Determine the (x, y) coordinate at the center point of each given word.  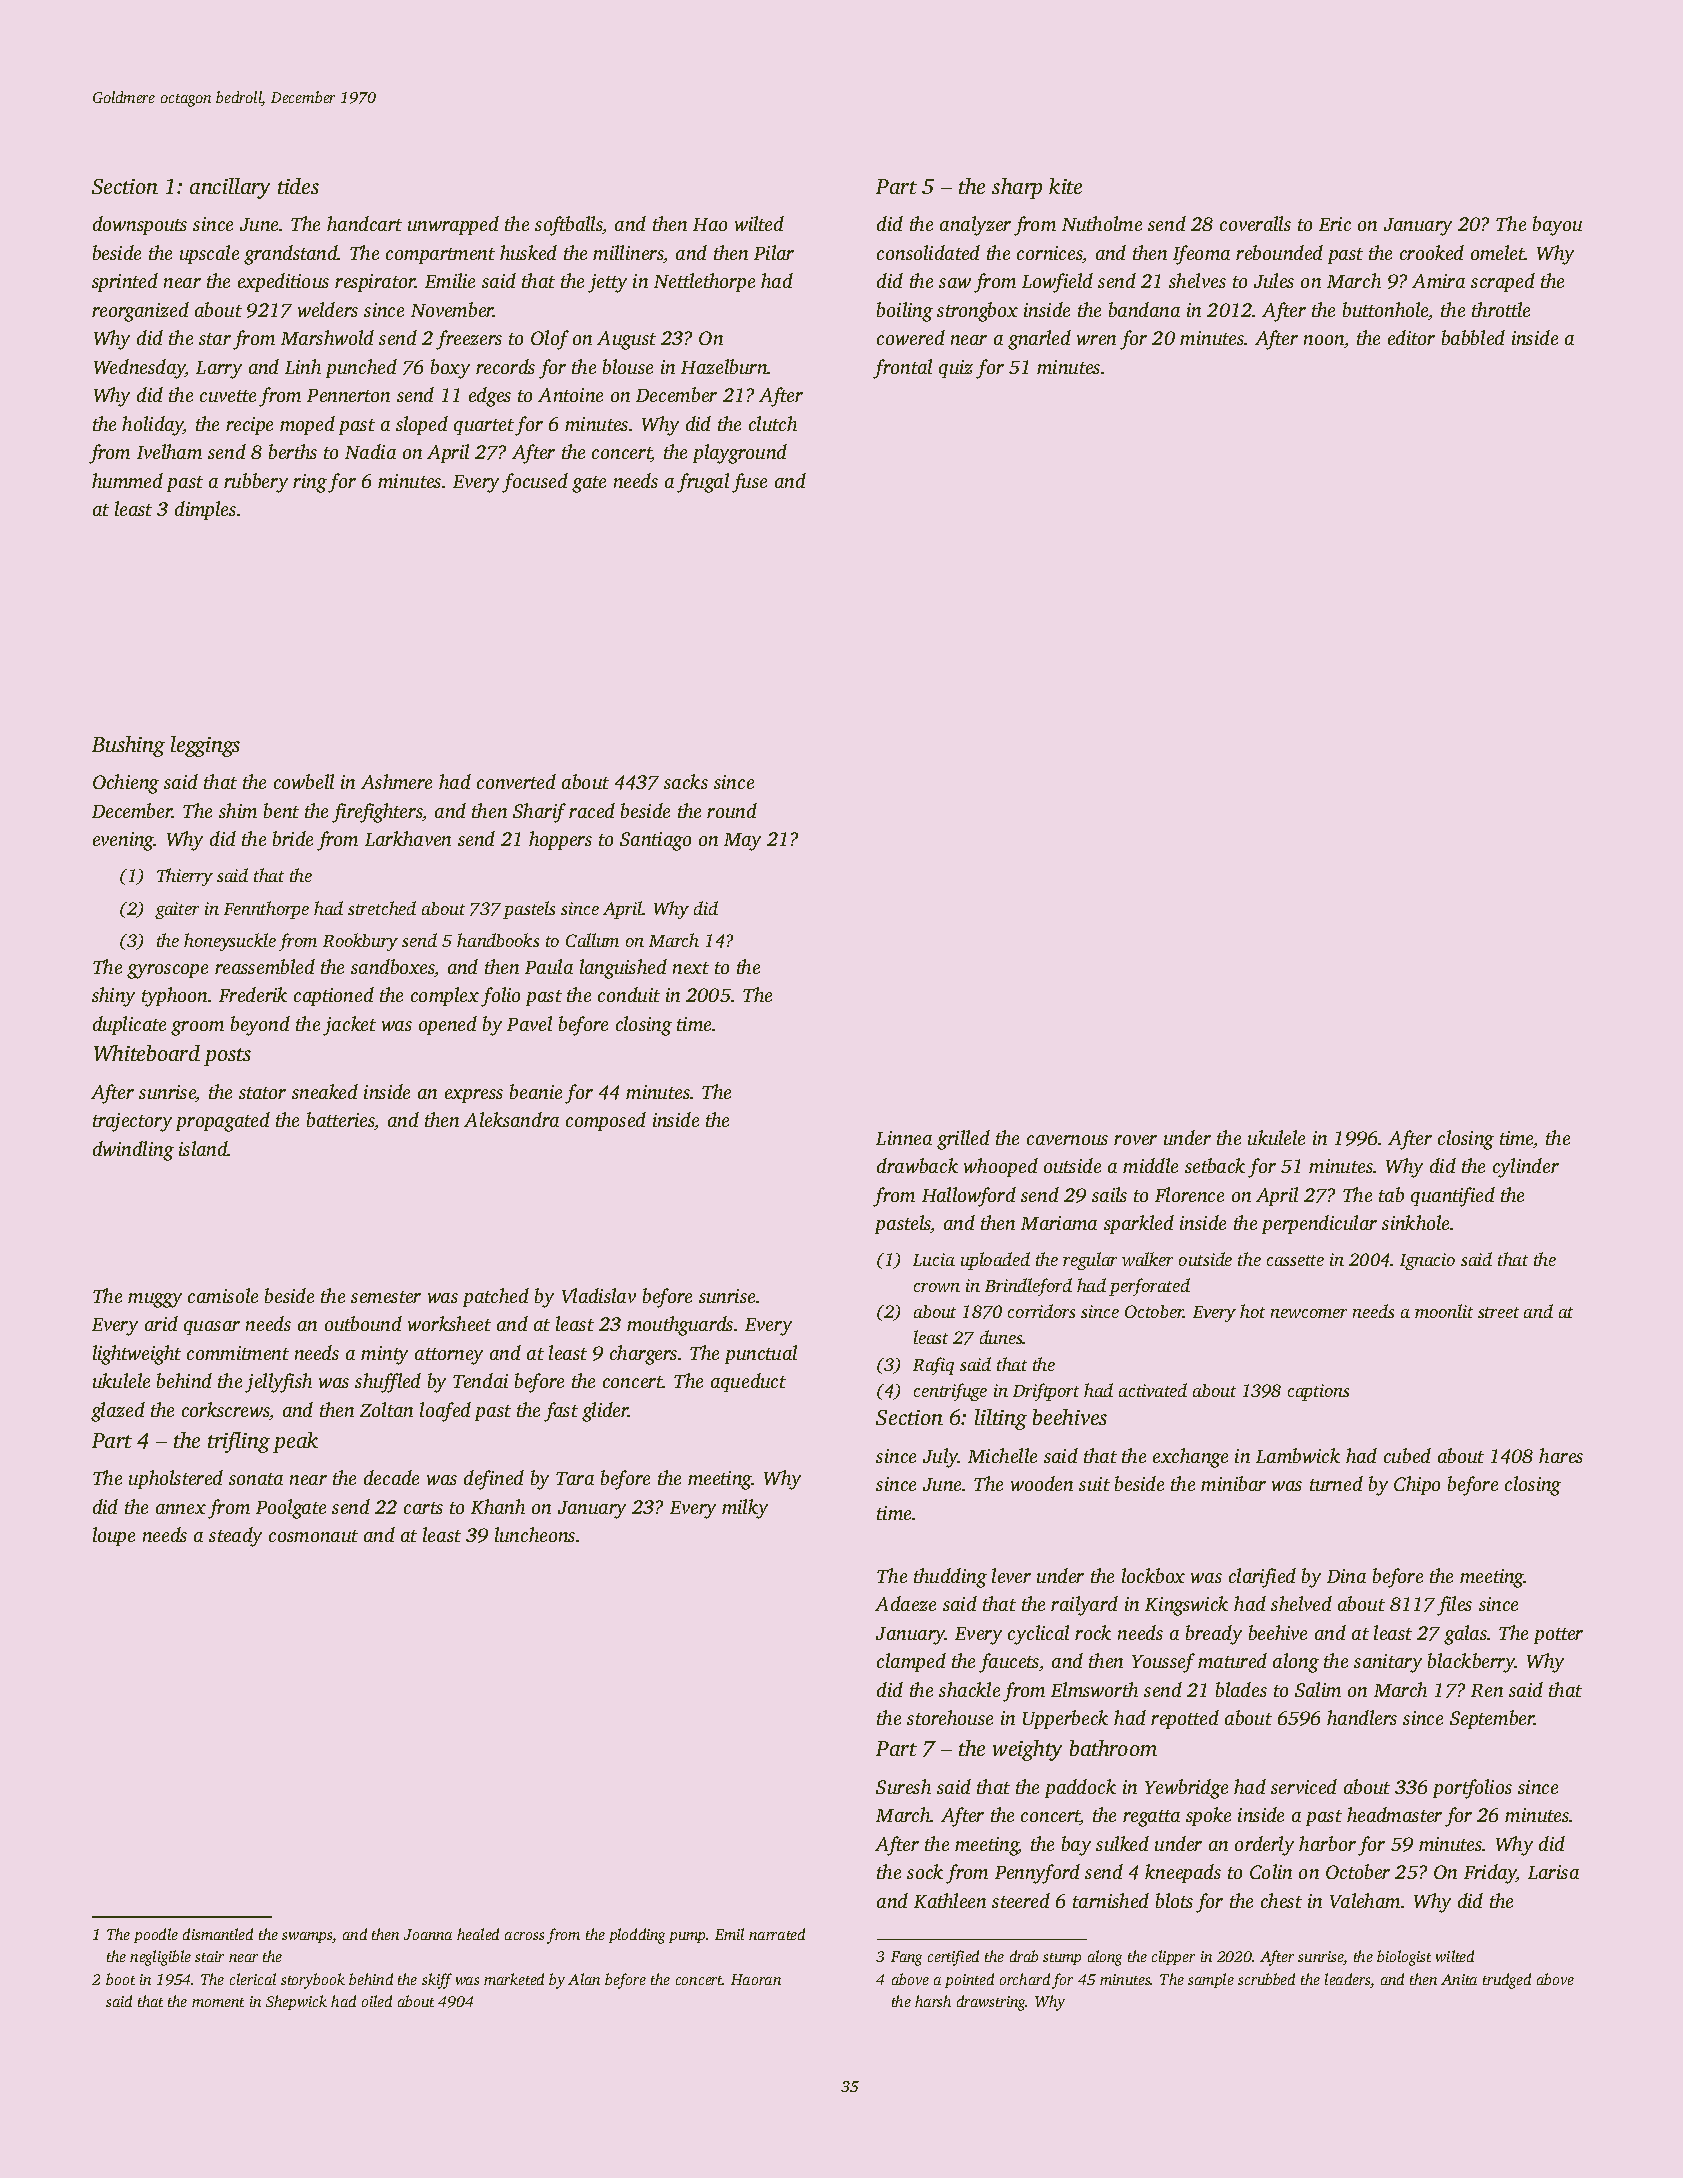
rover (1135, 1140)
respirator (375, 283)
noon (1324, 340)
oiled (377, 2001)
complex (445, 996)
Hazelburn (724, 366)
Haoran (756, 1979)
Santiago (655, 841)
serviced (1304, 1786)
